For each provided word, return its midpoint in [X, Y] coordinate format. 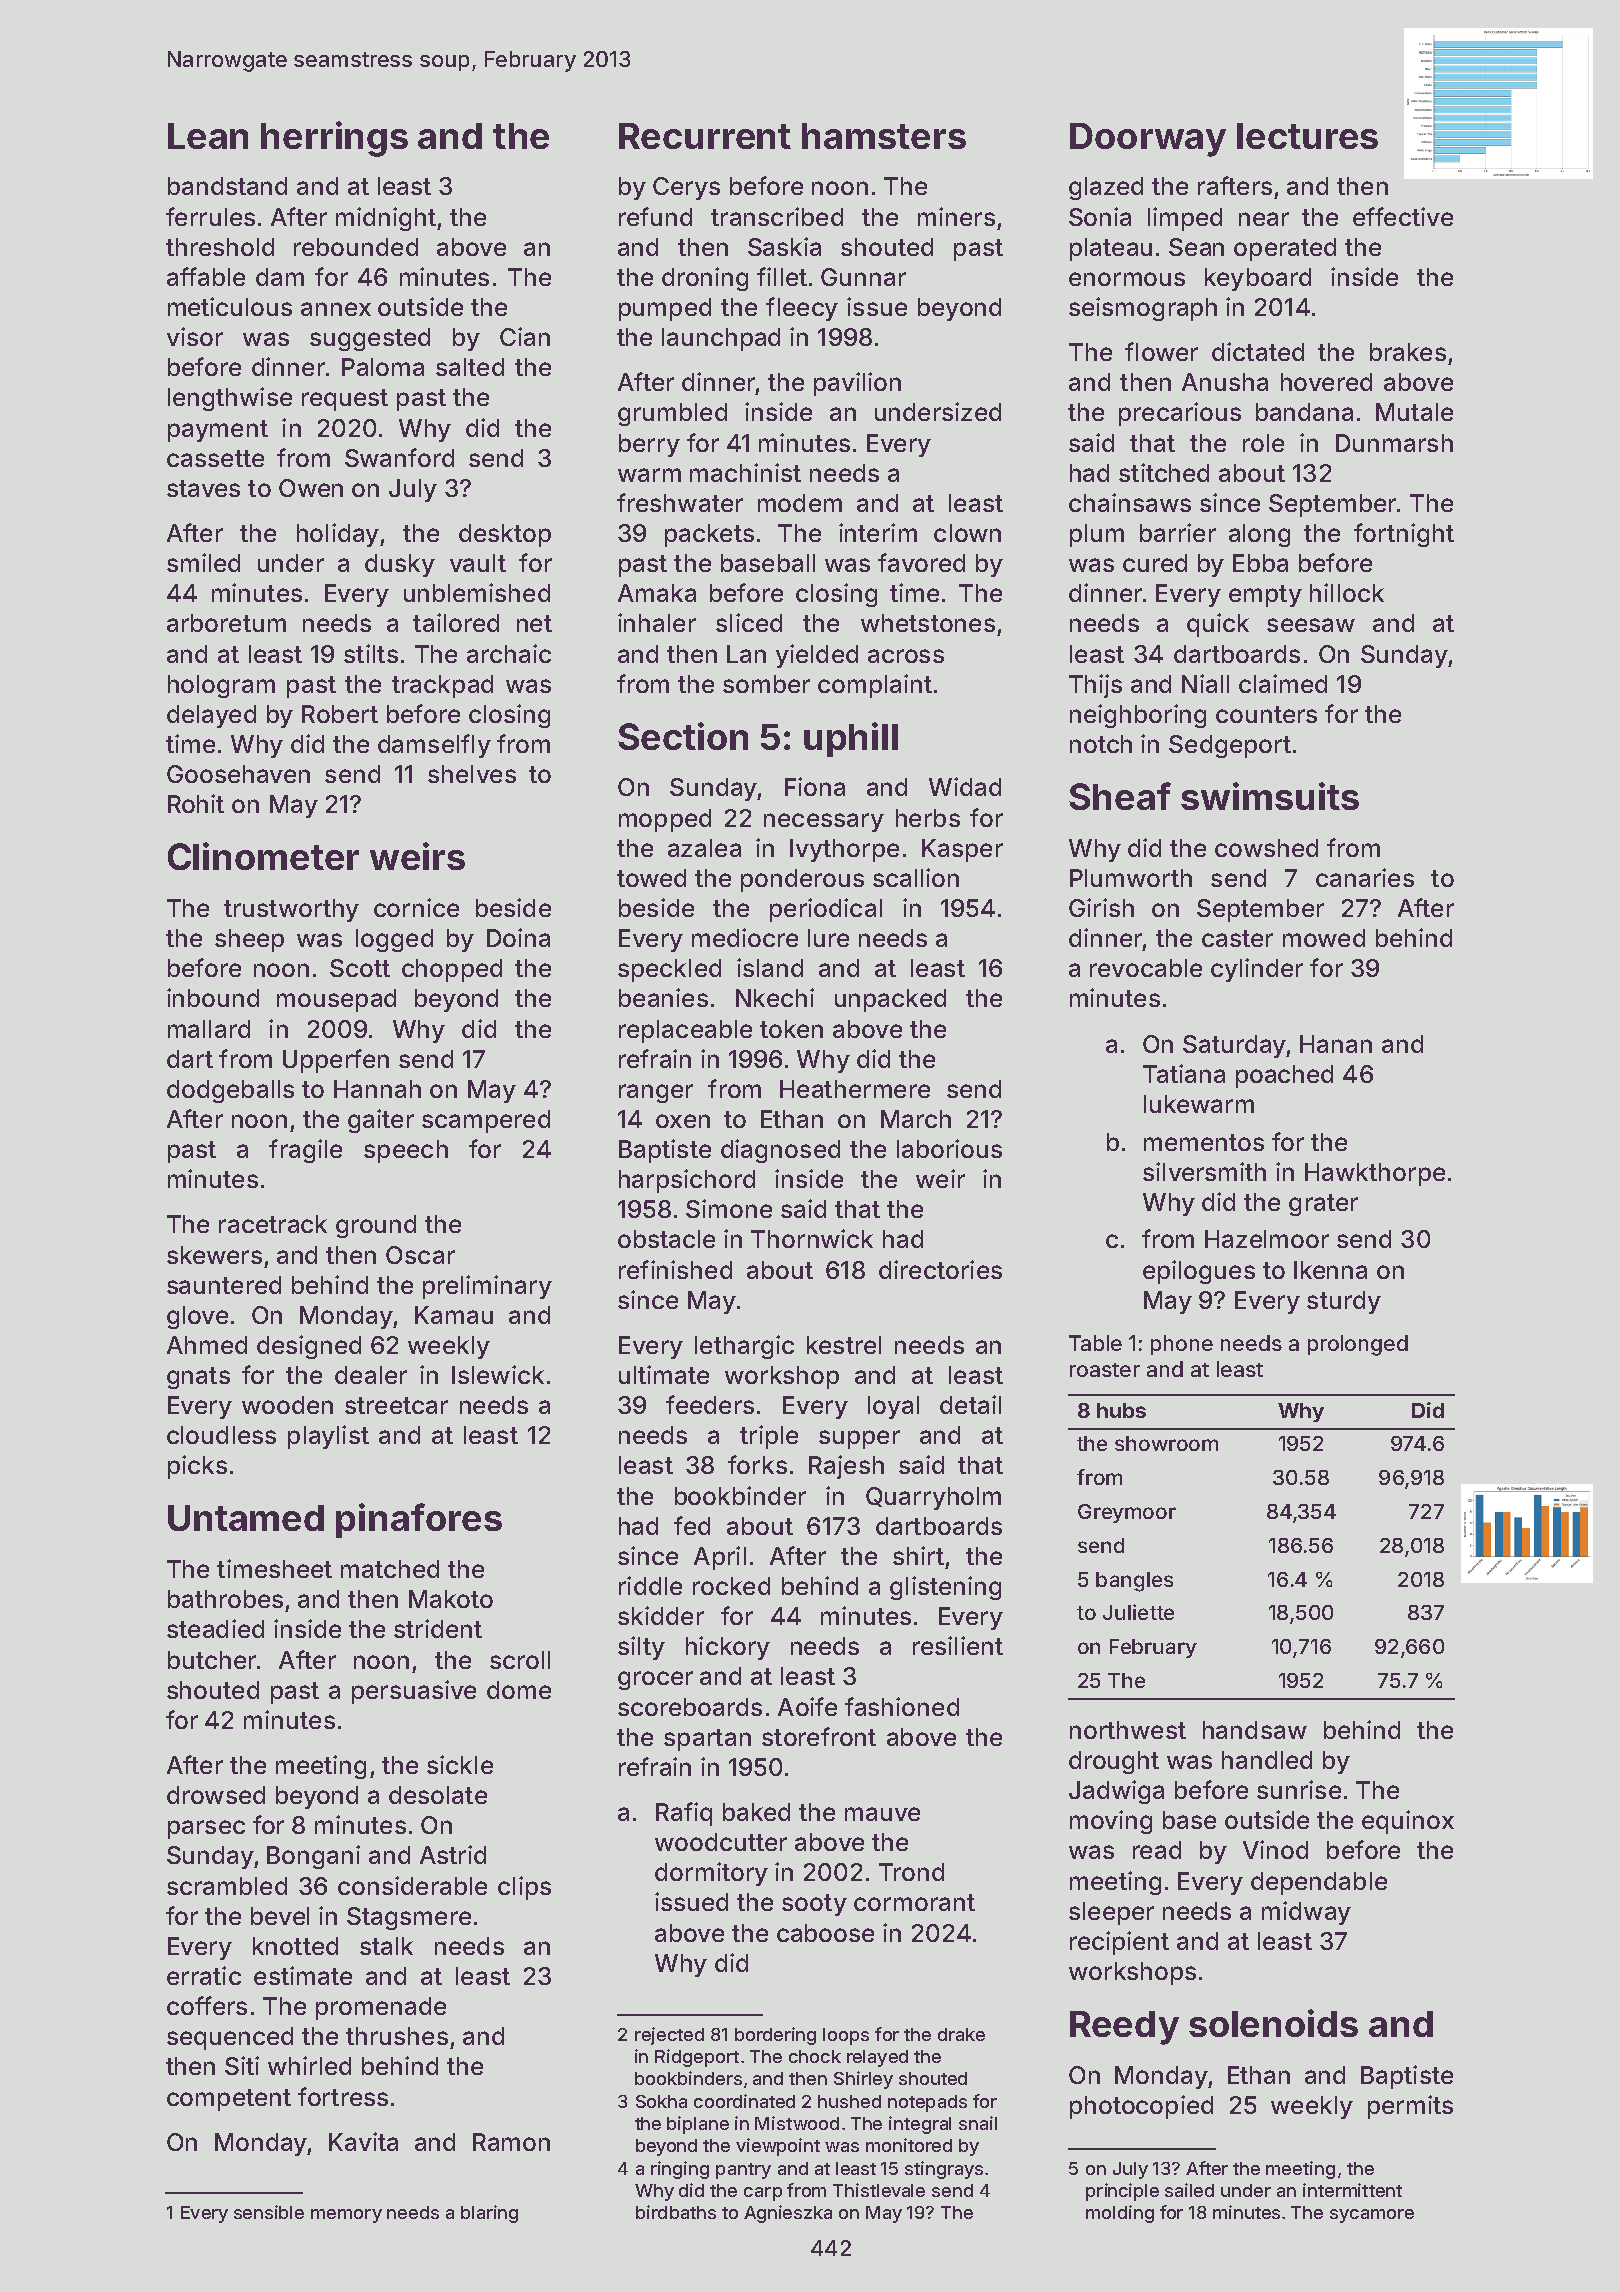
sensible [269, 2212]
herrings [334, 139]
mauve [882, 1814]
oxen [683, 1121]
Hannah [377, 1089]
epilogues [1199, 1272]
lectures [1307, 136]
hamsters [884, 136]
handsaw [1255, 1730]
